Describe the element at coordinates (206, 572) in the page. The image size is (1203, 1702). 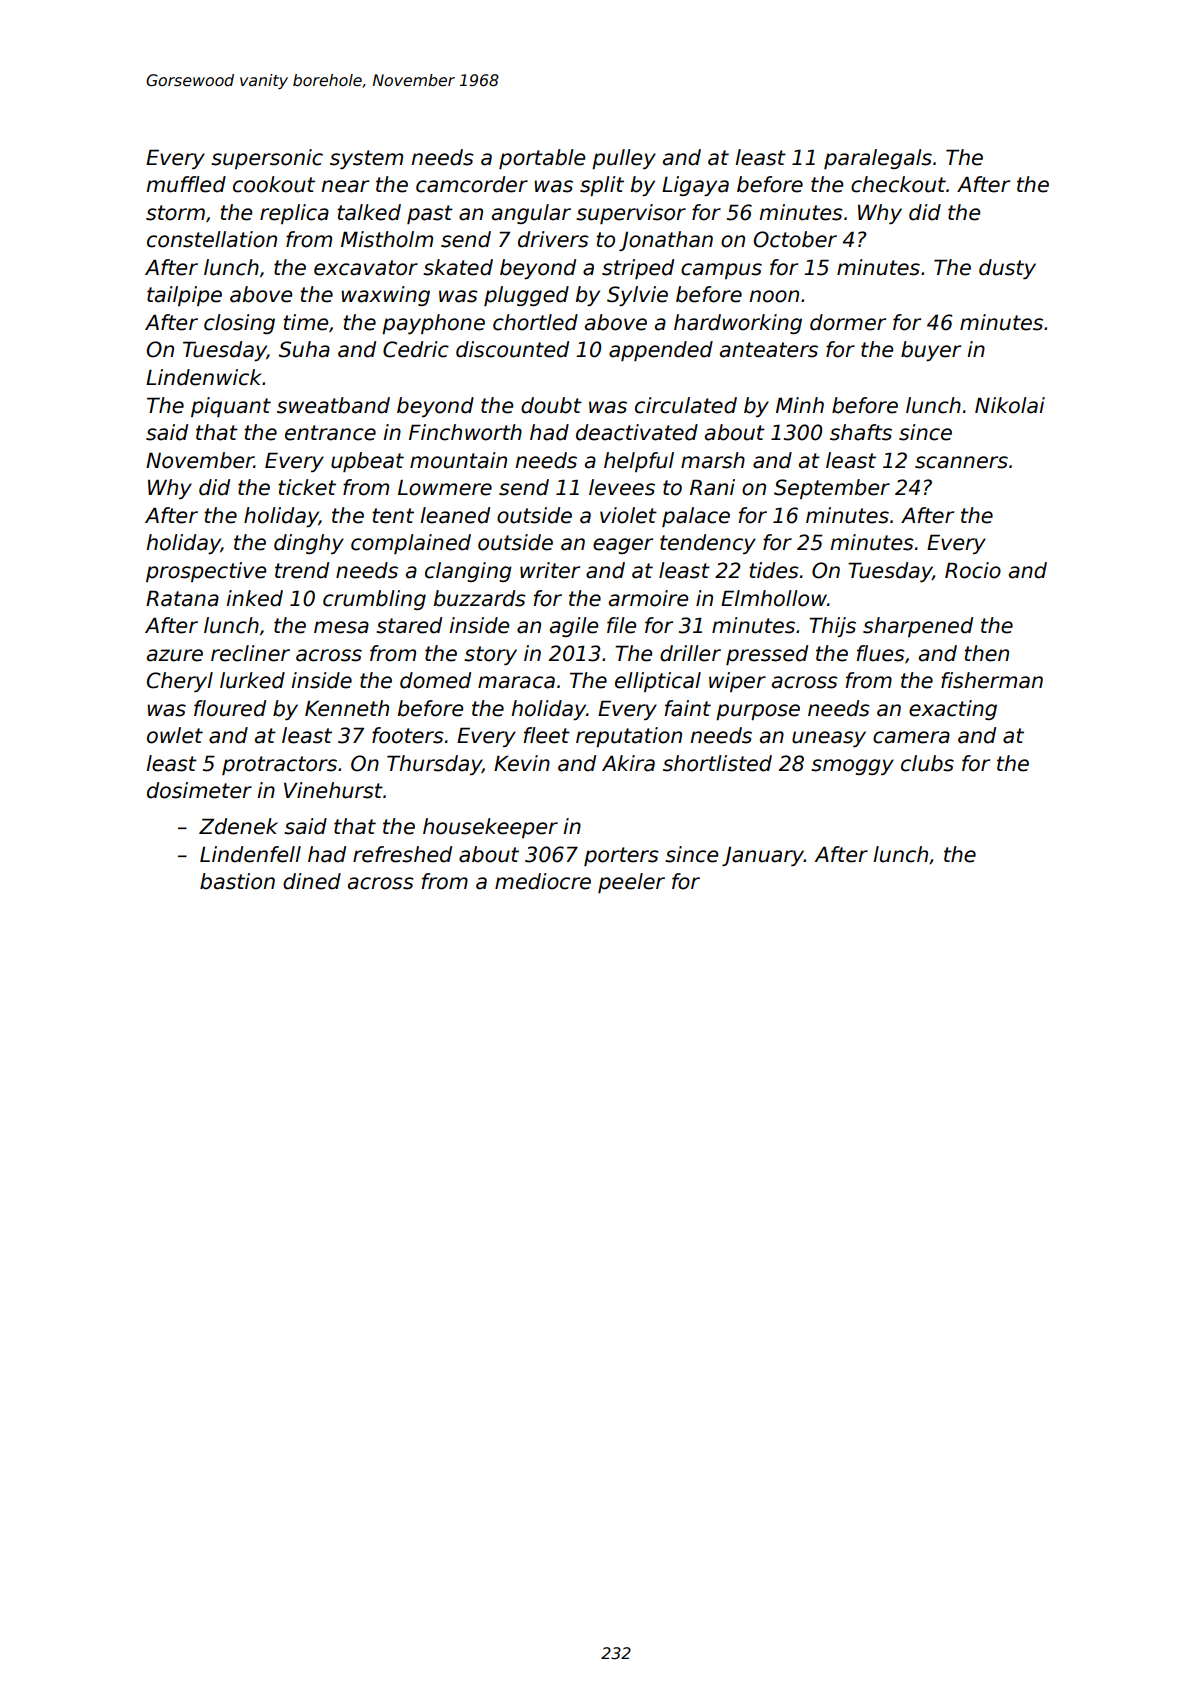
I see `prospective` at that location.
